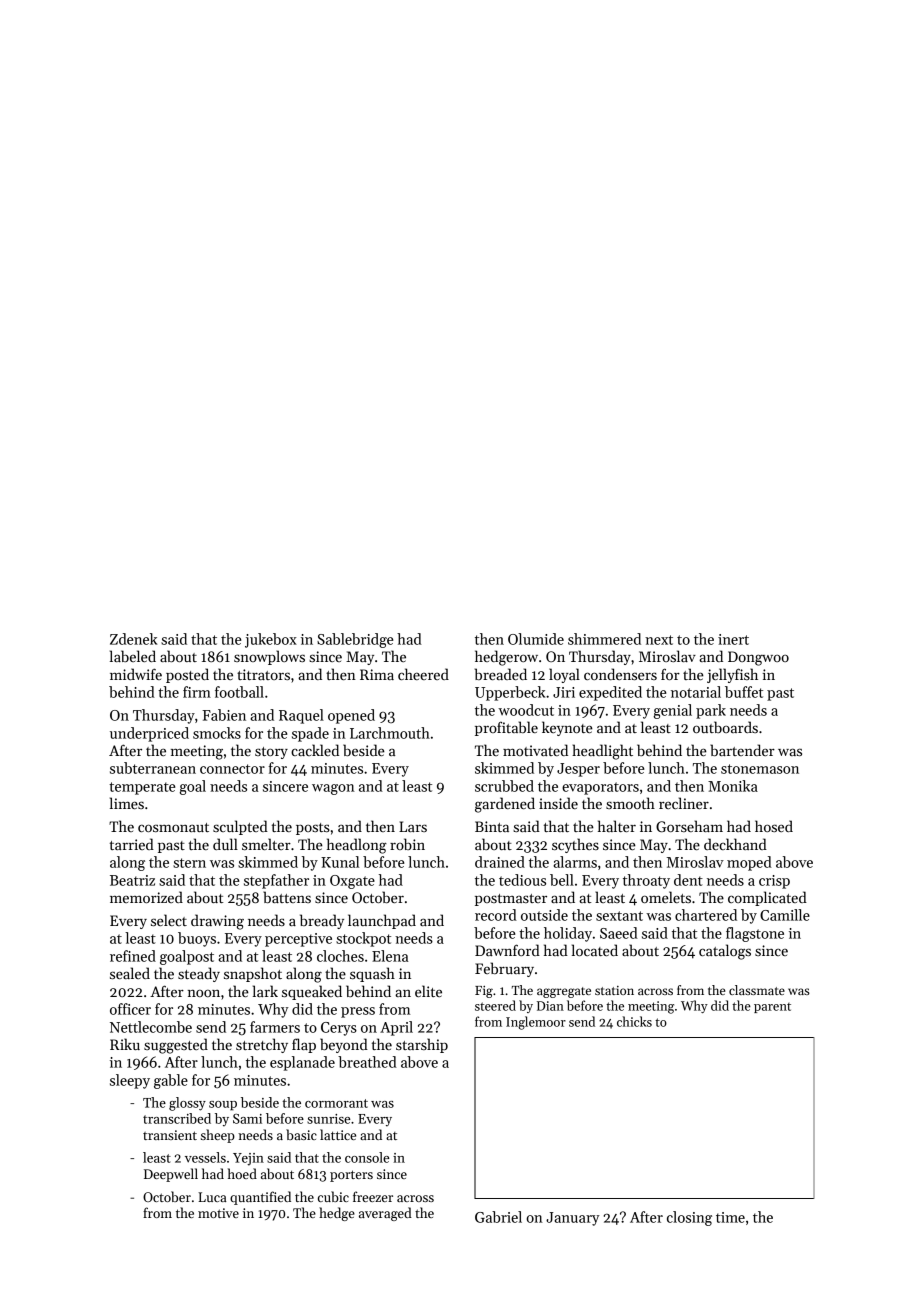 This screenshot has height=1308, width=924. I want to click on averaged, so click(385, 1214).
